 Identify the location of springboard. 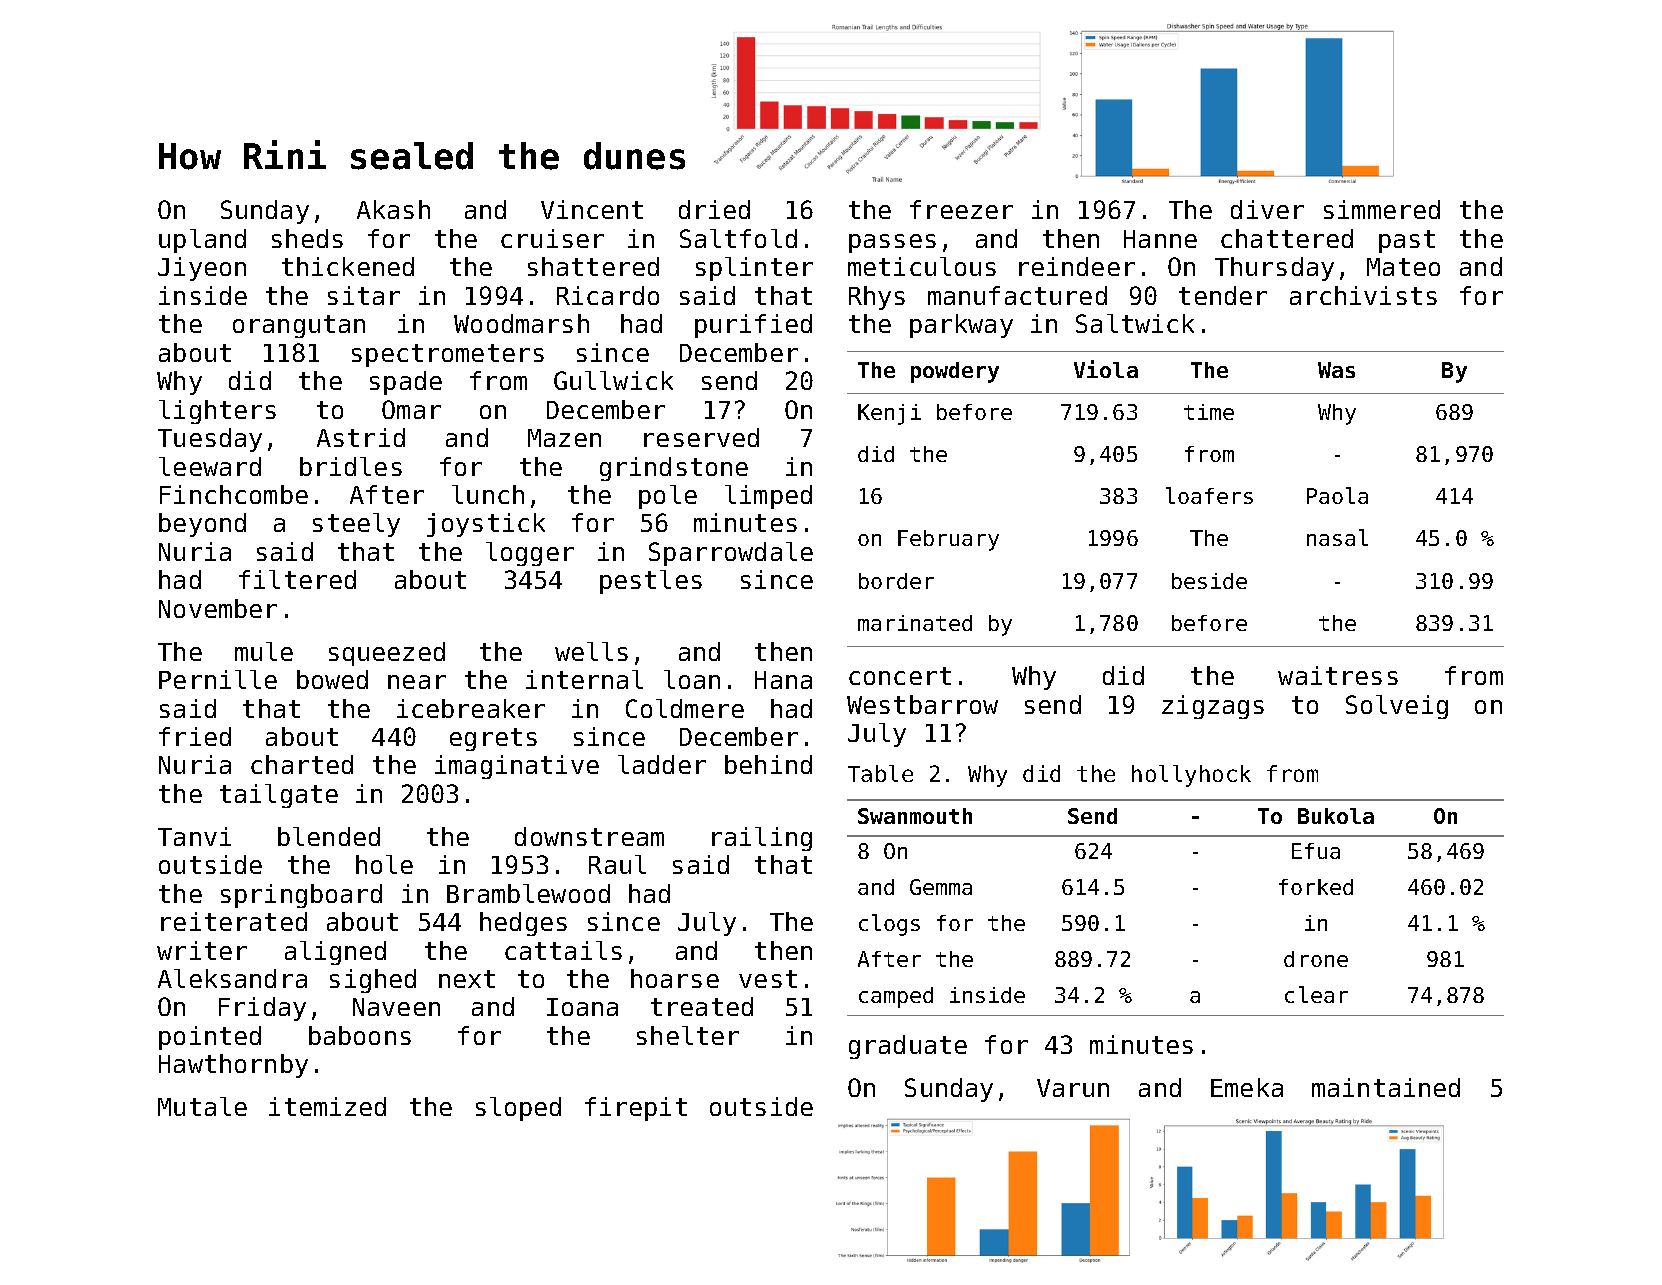
(301, 896).
